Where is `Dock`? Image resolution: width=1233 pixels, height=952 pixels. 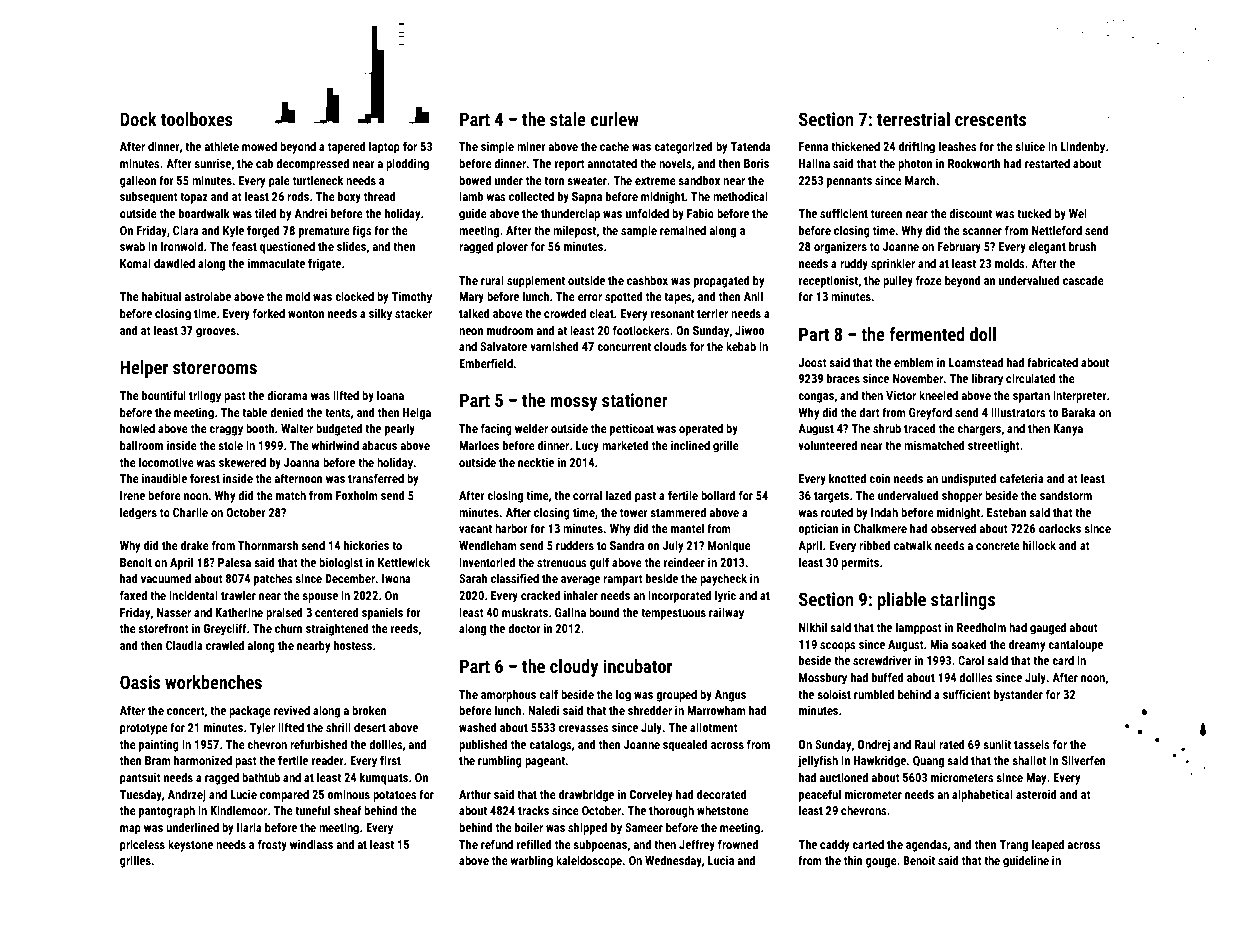 Dock is located at coordinates (138, 119).
